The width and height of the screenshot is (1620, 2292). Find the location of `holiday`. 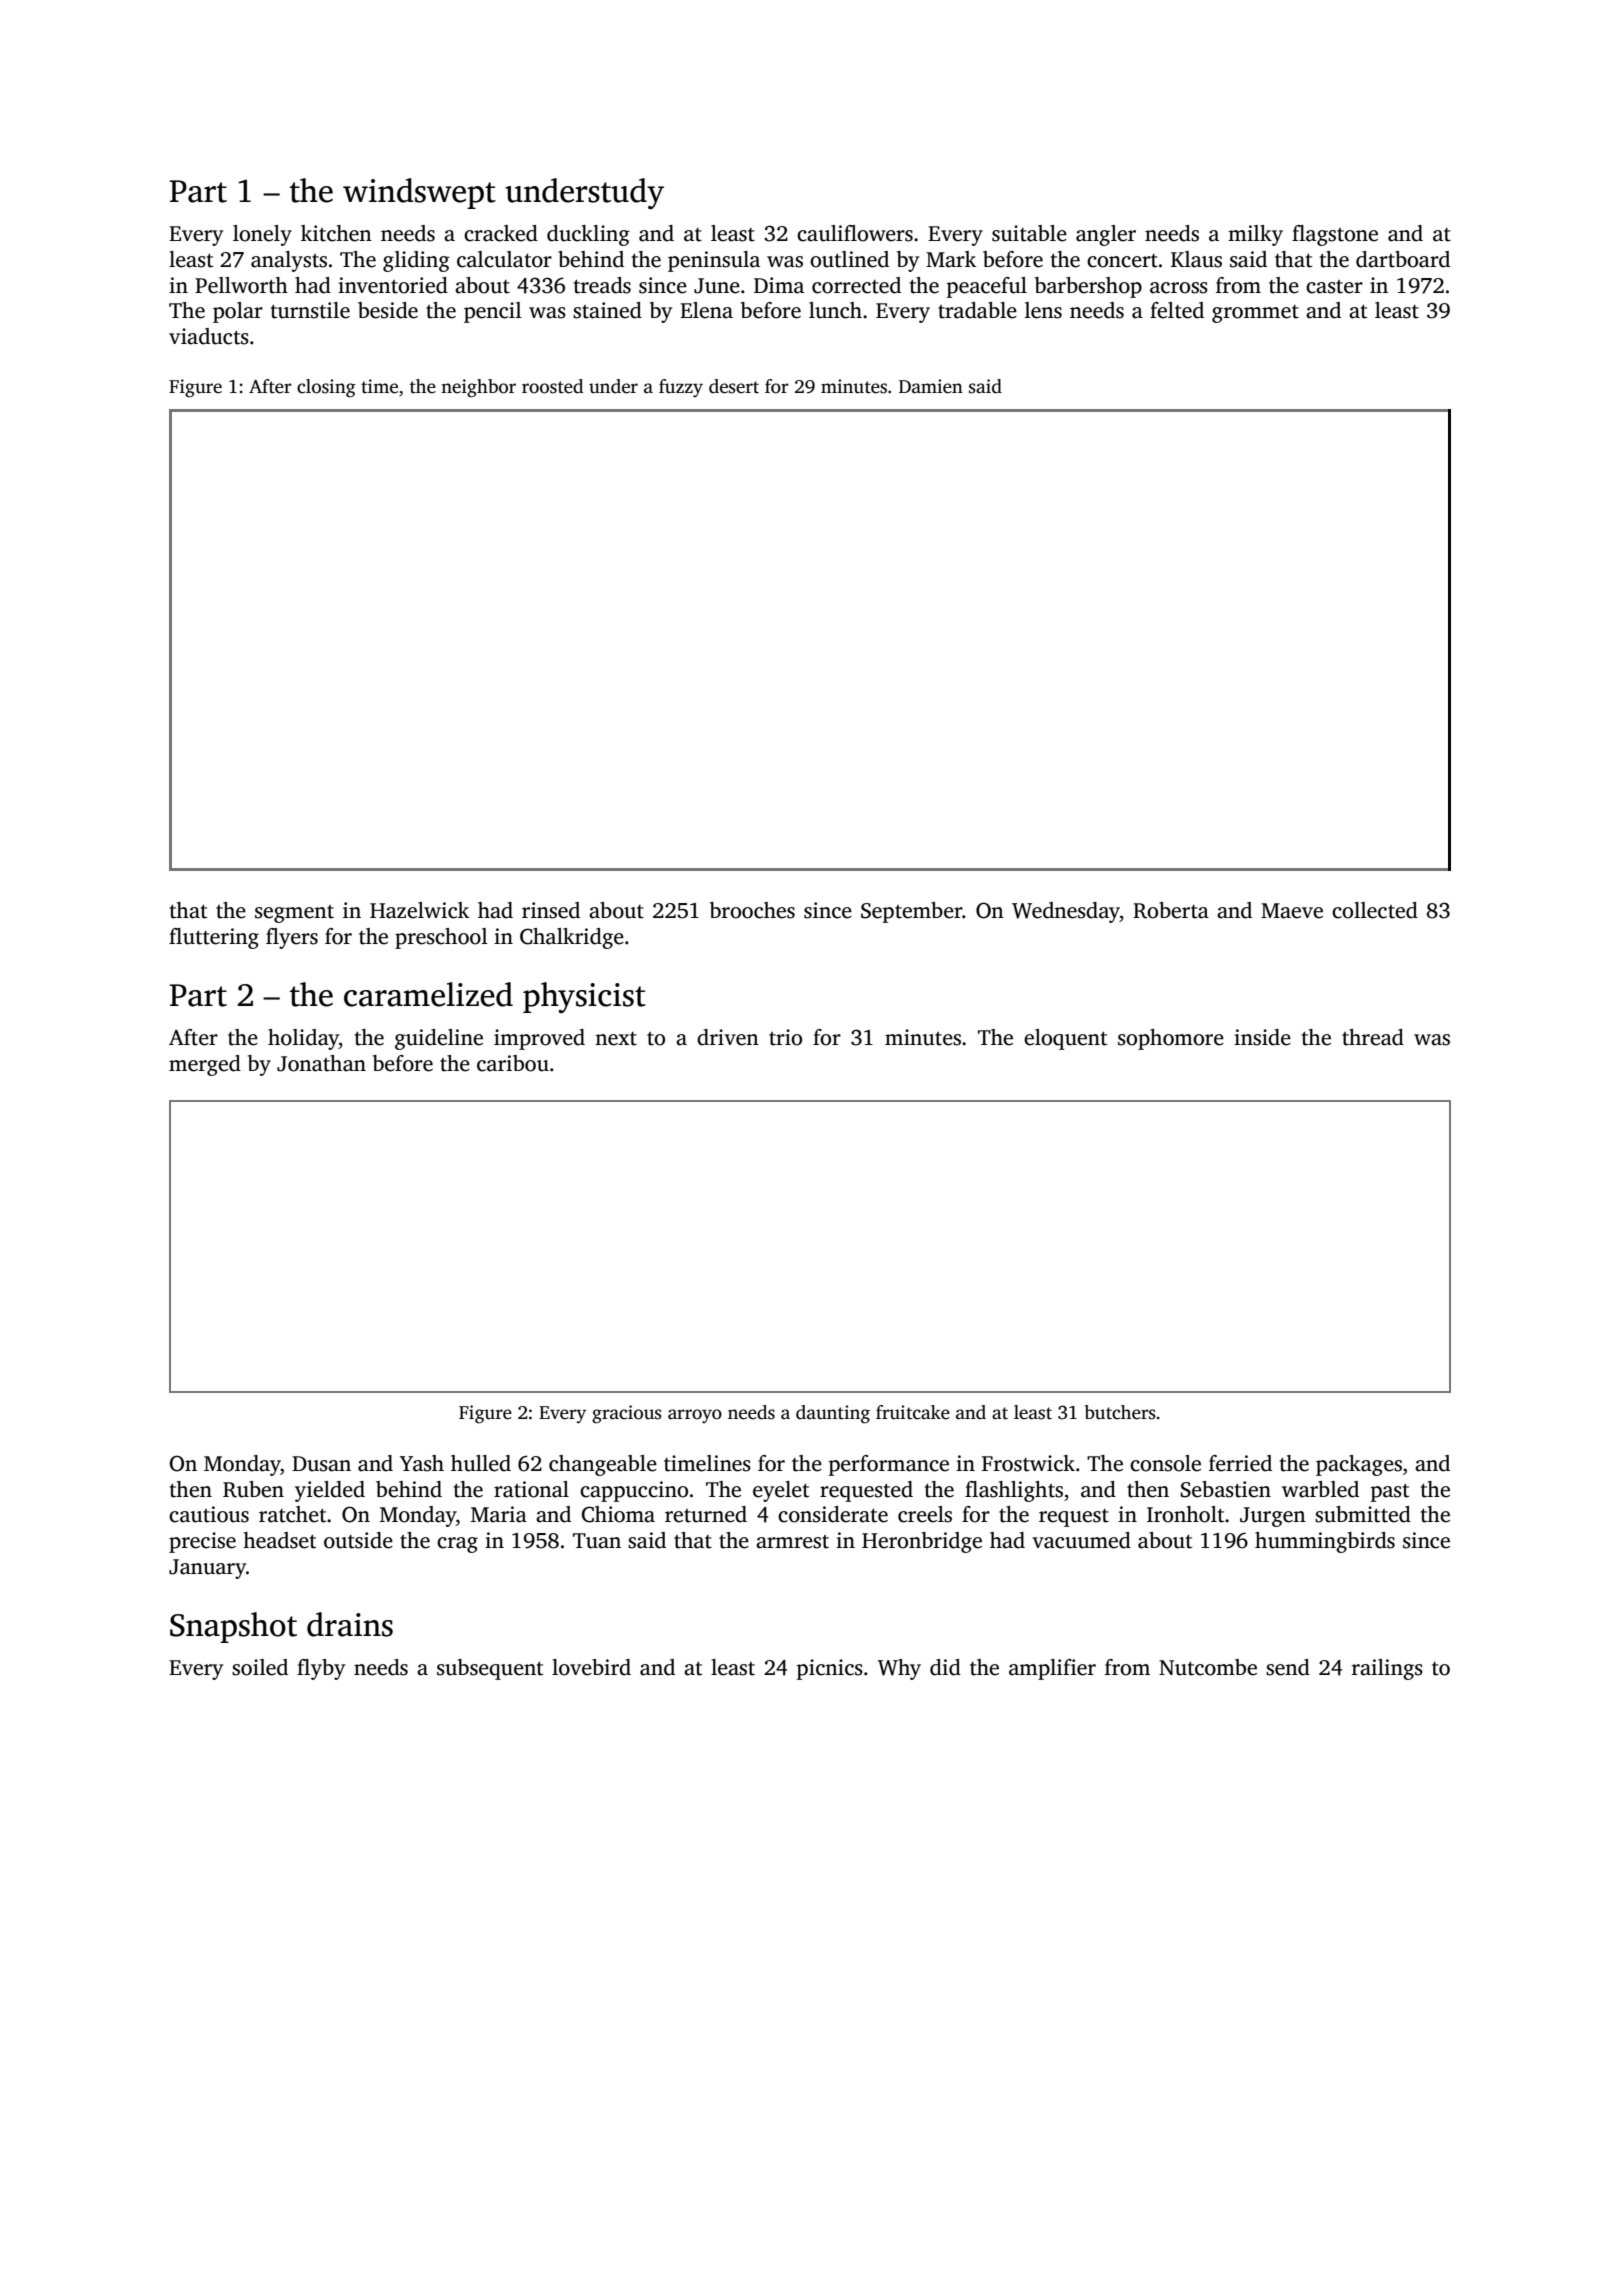

holiday is located at coordinates (303, 1039).
